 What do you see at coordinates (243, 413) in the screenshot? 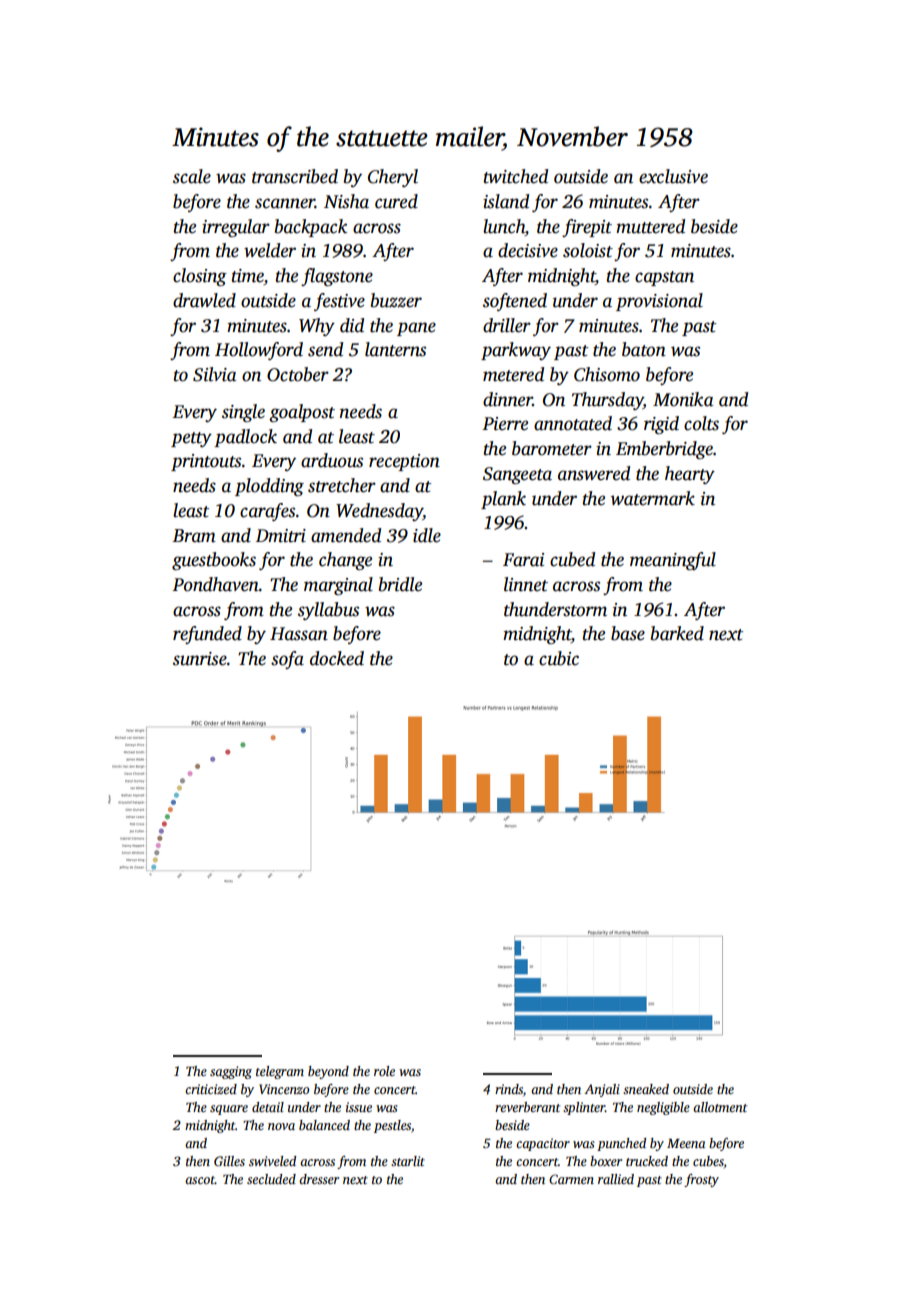
I see `single` at bounding box center [243, 413].
